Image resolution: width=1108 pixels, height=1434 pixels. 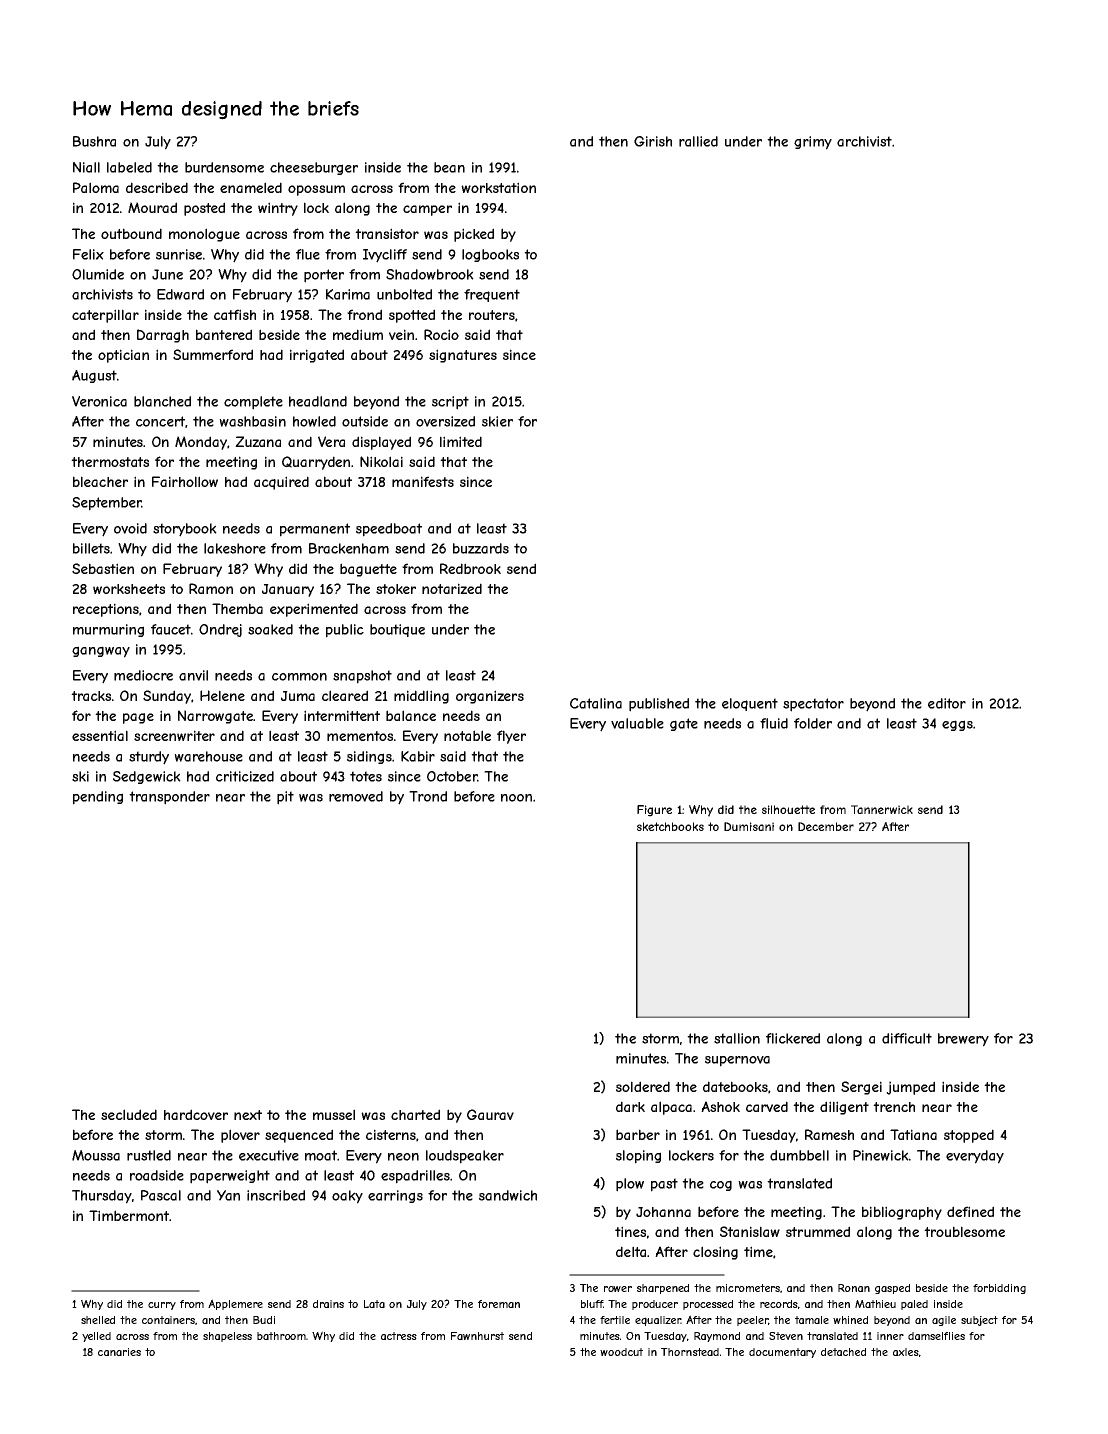 What do you see at coordinates (882, 809) in the screenshot?
I see `Tannerwick` at bounding box center [882, 809].
